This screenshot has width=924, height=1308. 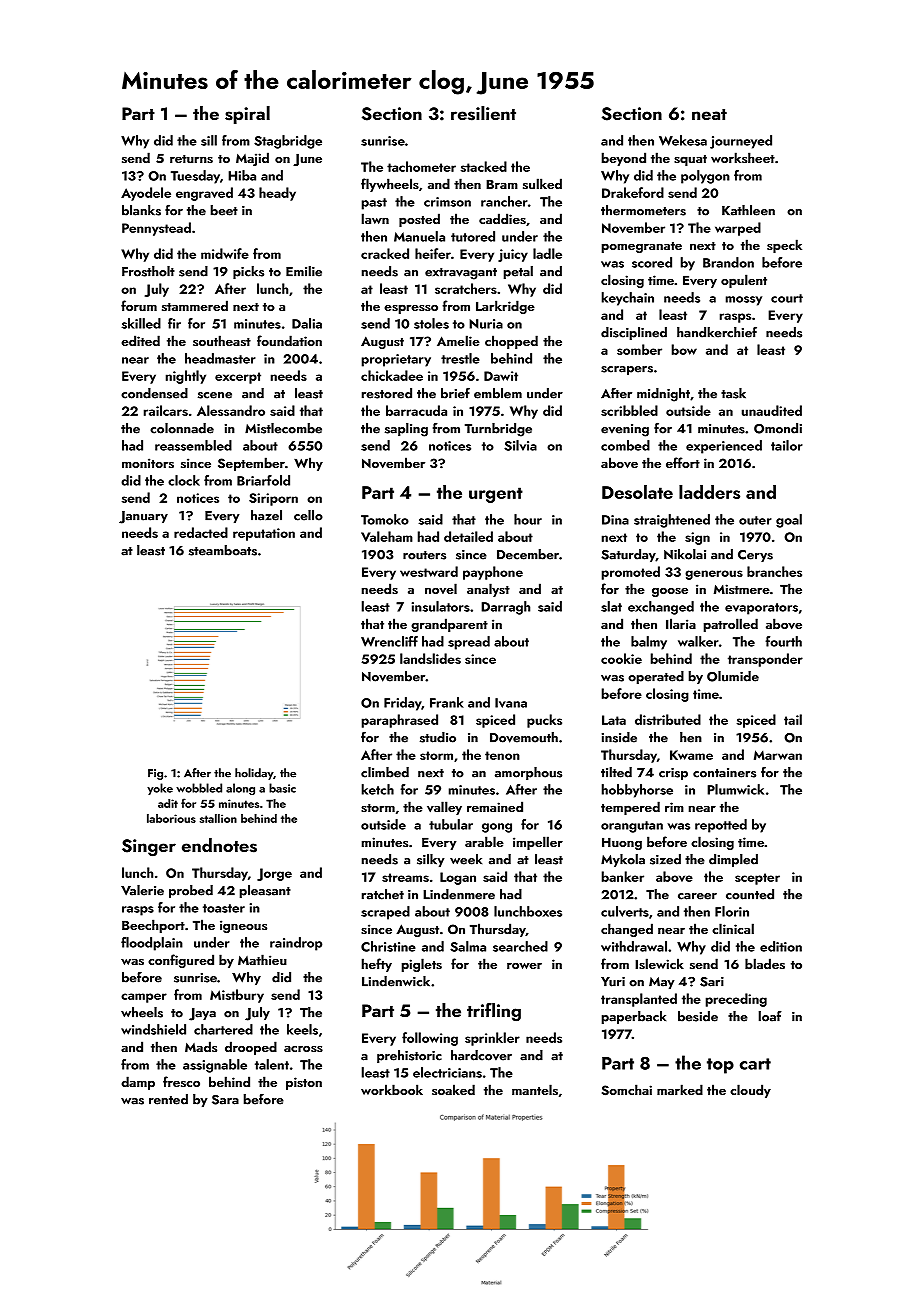 I want to click on promoted, so click(x=631, y=573).
